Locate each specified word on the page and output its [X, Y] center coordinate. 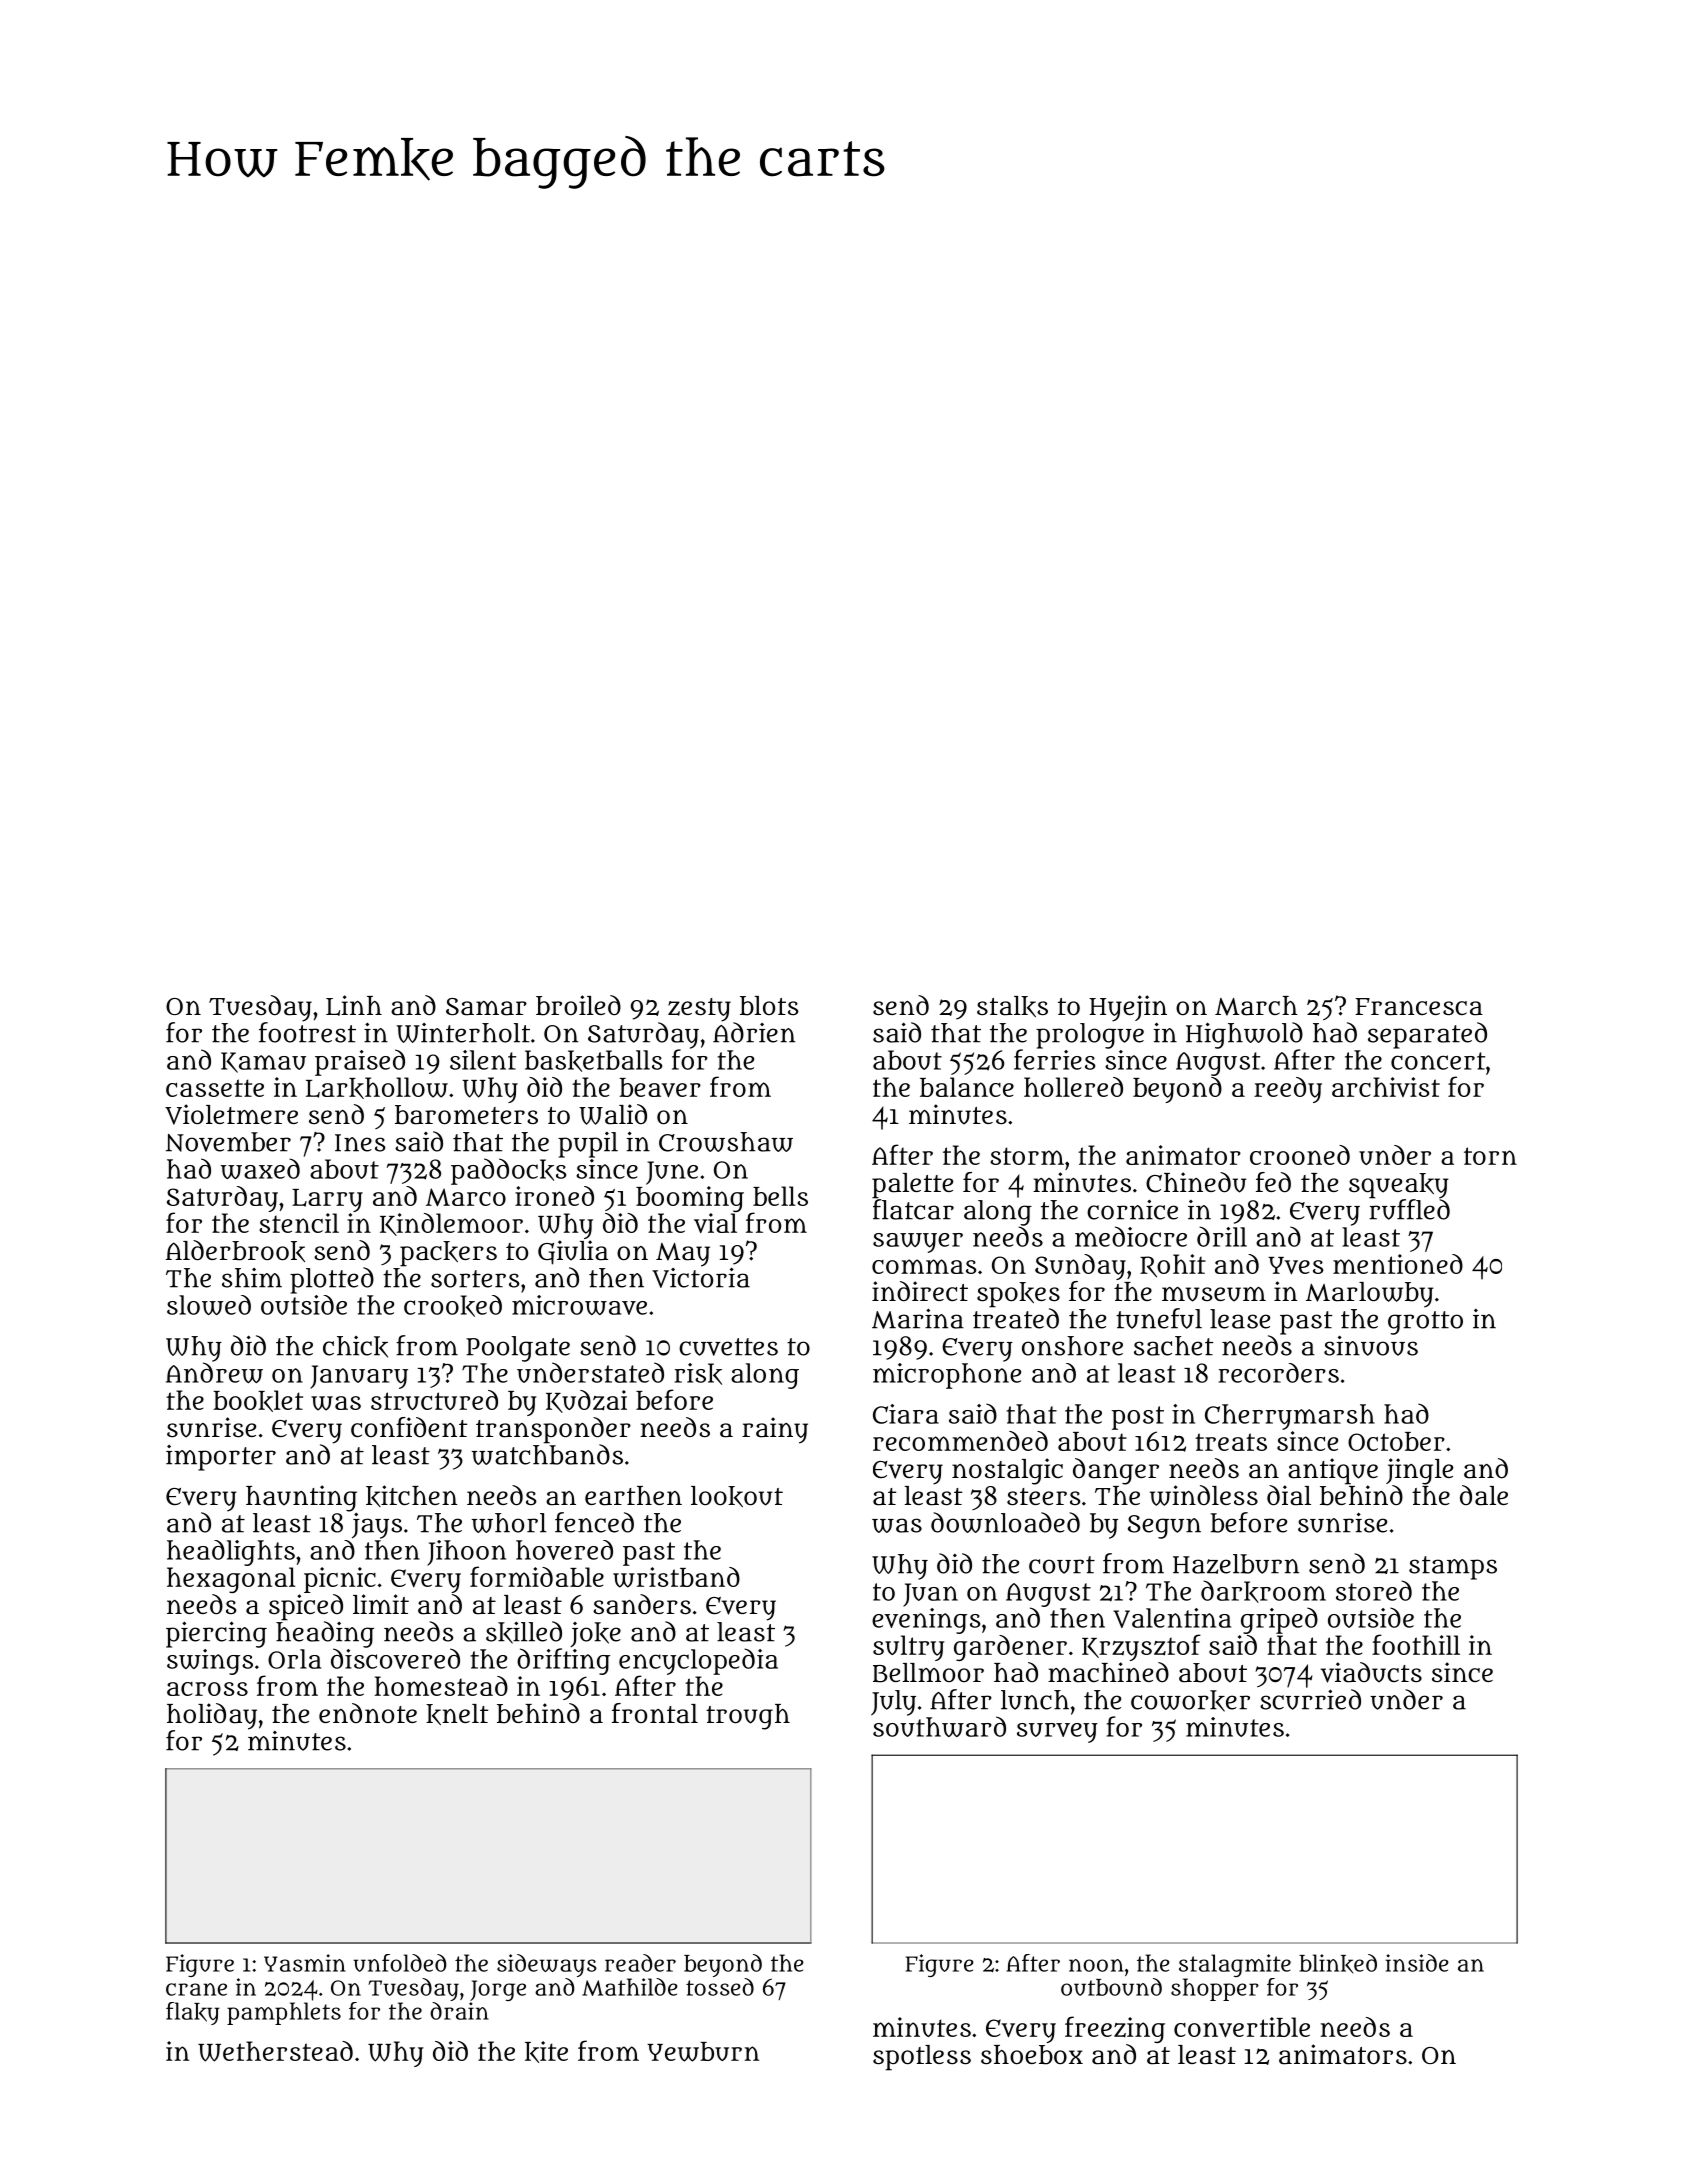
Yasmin [305, 1963]
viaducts [1371, 1672]
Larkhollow [377, 1088]
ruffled [1409, 1209]
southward [939, 1726]
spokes [1018, 1295]
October [1396, 1441]
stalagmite [1235, 1965]
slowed [209, 1305]
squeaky [1398, 1186]
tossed [720, 1987]
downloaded [1005, 1522]
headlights [231, 1553]
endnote [368, 1713]
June [672, 1173]
